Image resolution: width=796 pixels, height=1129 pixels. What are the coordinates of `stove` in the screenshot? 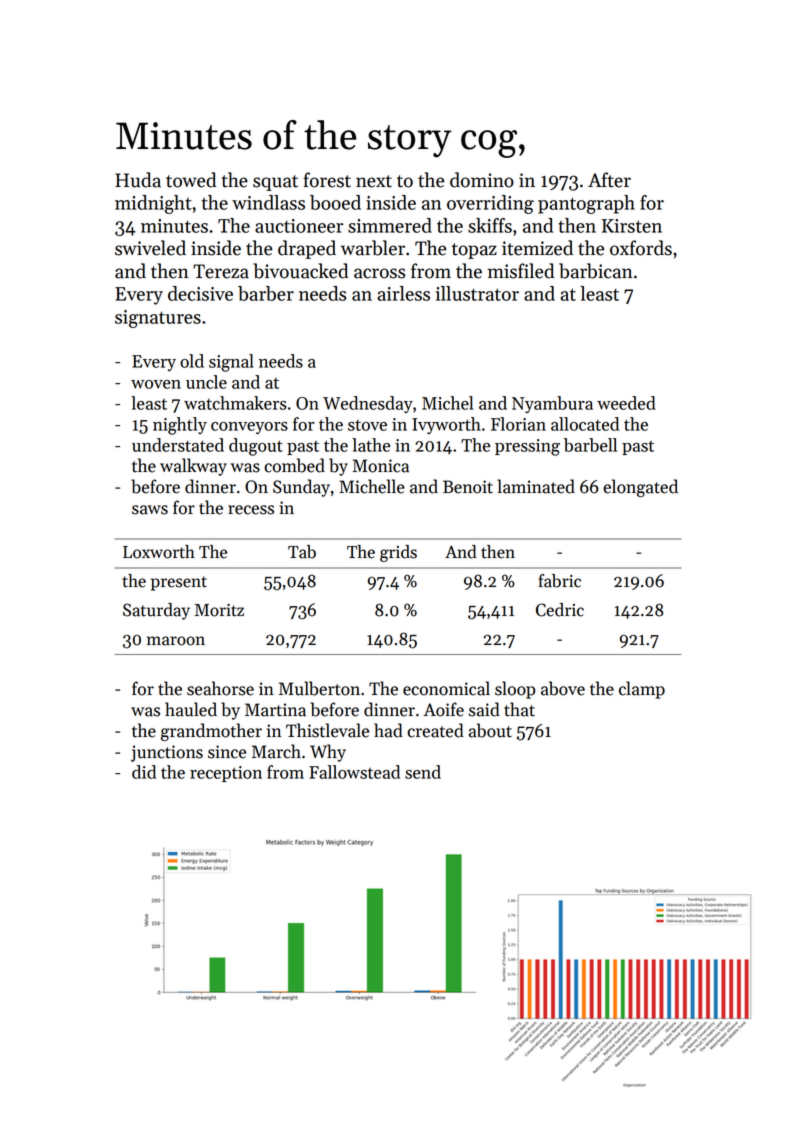 It's located at (367, 425).
